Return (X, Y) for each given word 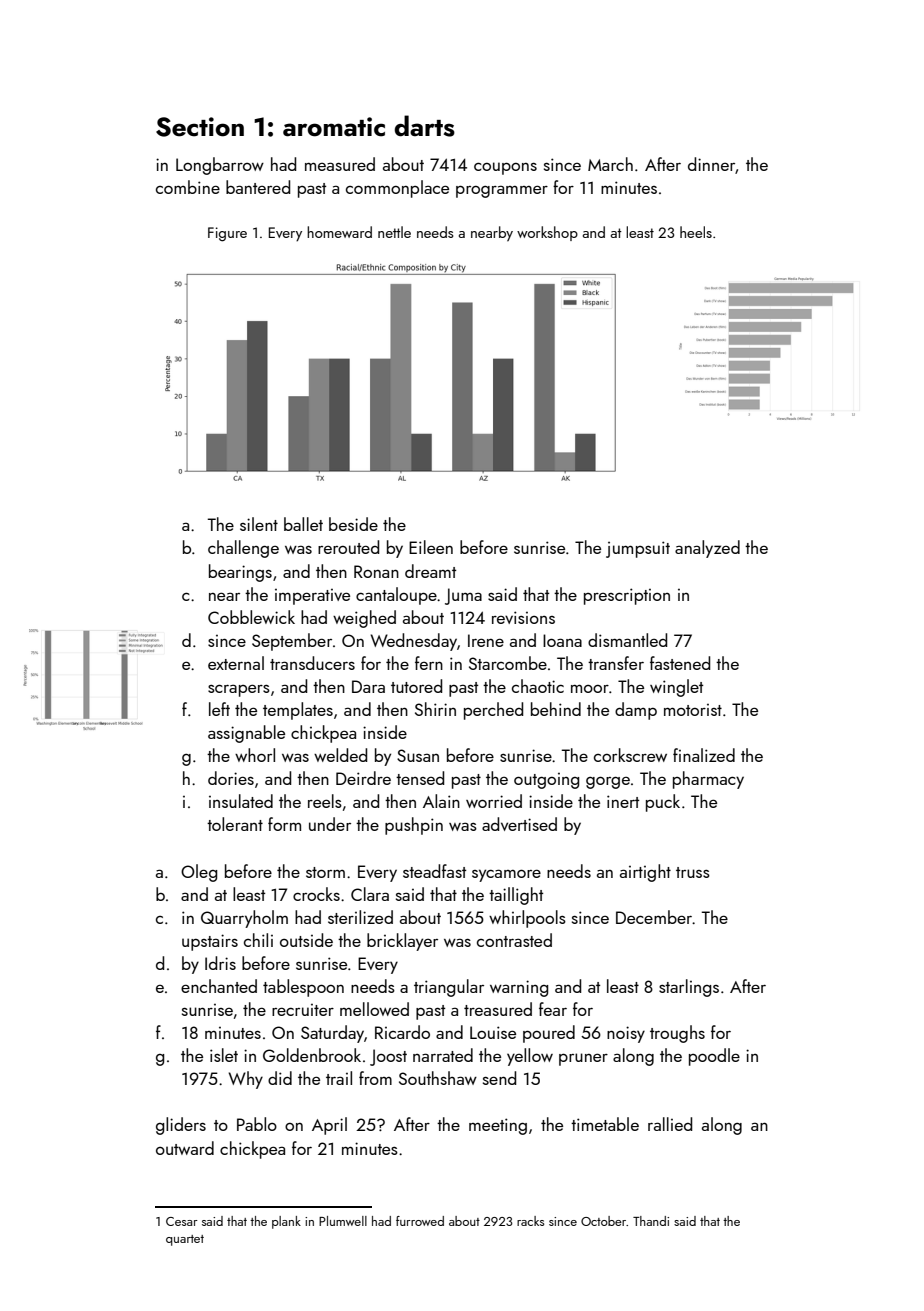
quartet (185, 1240)
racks (530, 1221)
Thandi (651, 1221)
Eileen (431, 547)
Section (200, 127)
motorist (693, 710)
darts (425, 126)
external (236, 663)
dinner (712, 165)
